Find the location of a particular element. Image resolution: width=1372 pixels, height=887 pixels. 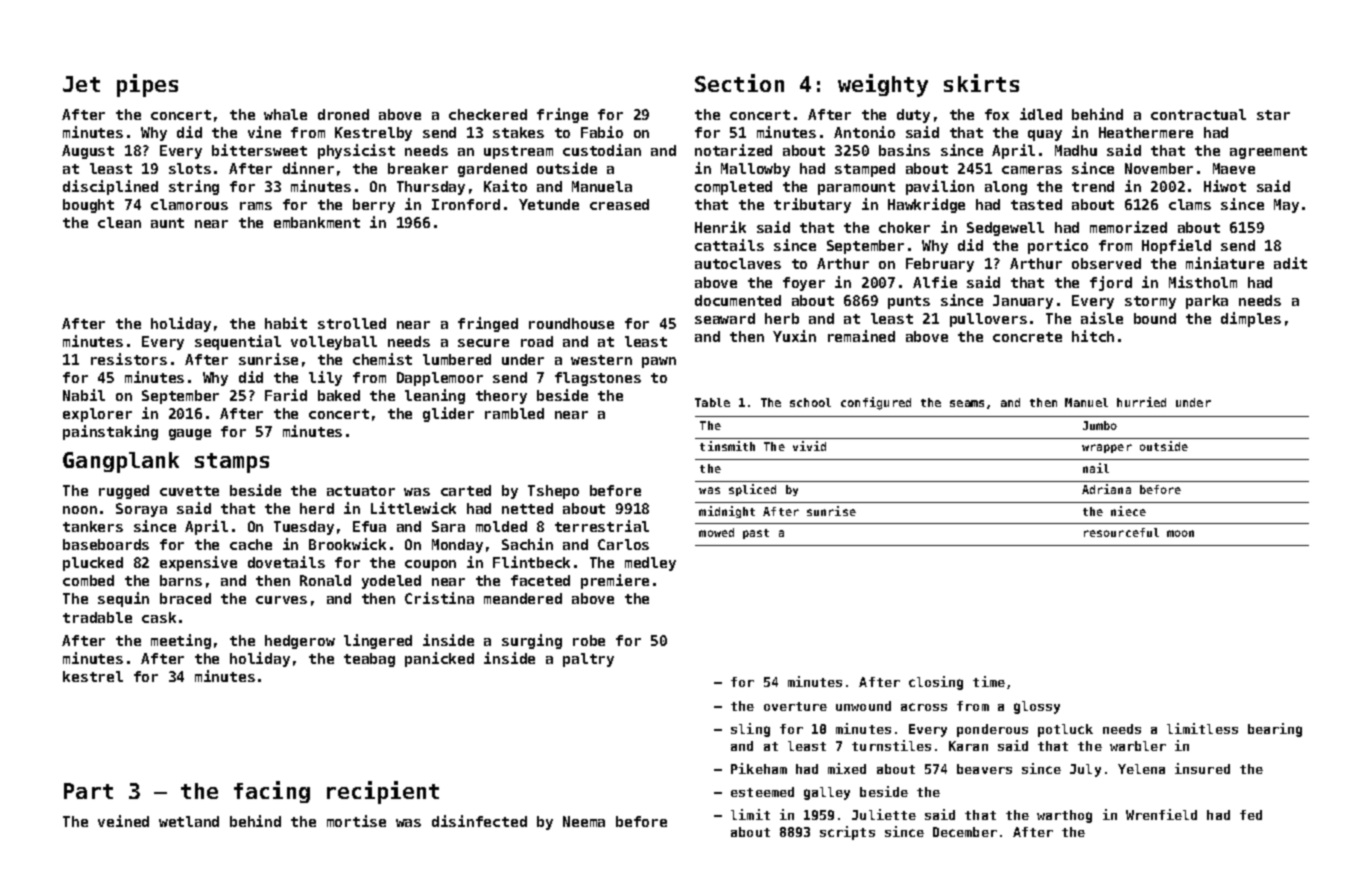

hurried is located at coordinates (1141, 402).
